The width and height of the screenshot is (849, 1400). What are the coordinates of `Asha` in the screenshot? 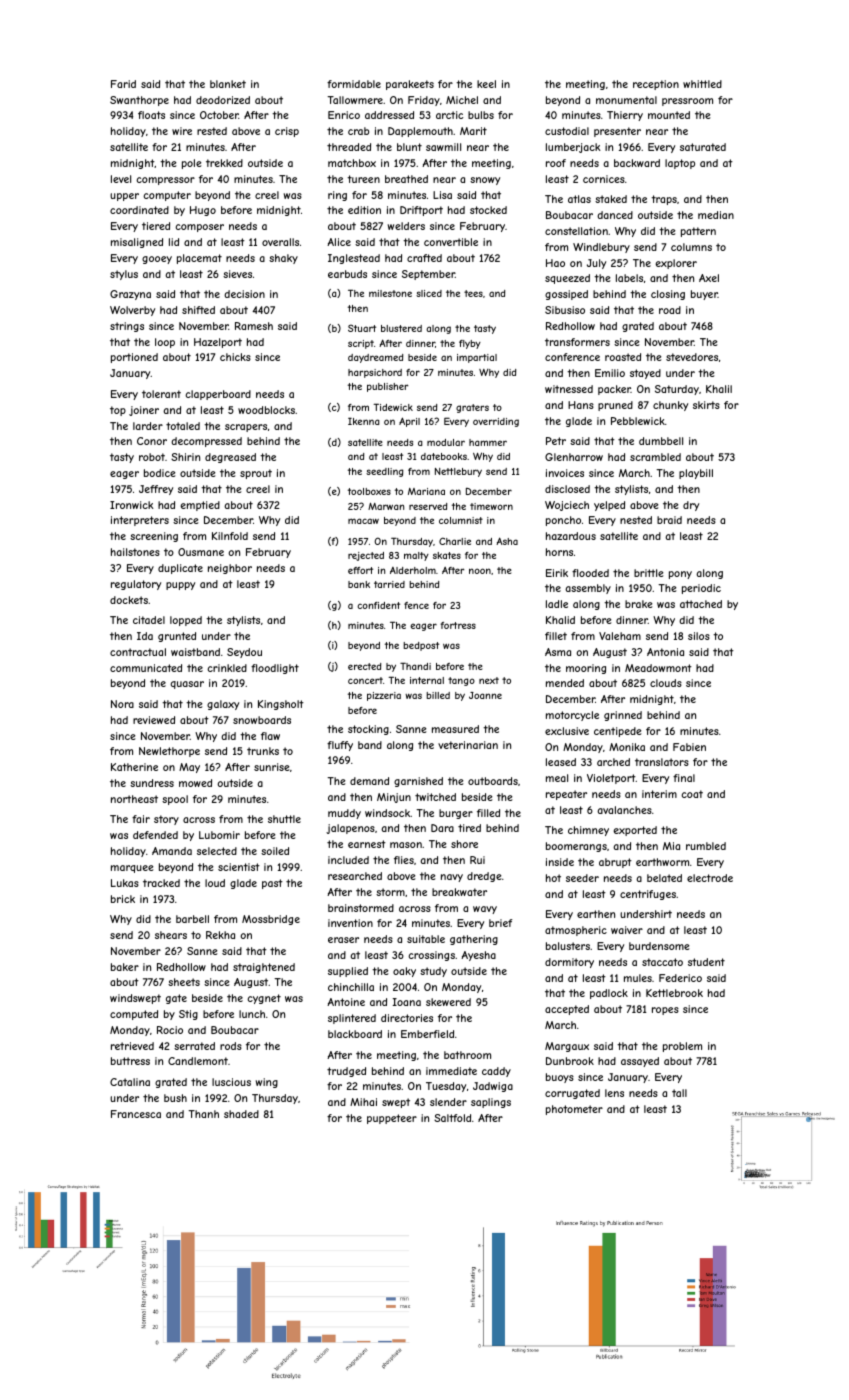 It's located at (507, 541).
